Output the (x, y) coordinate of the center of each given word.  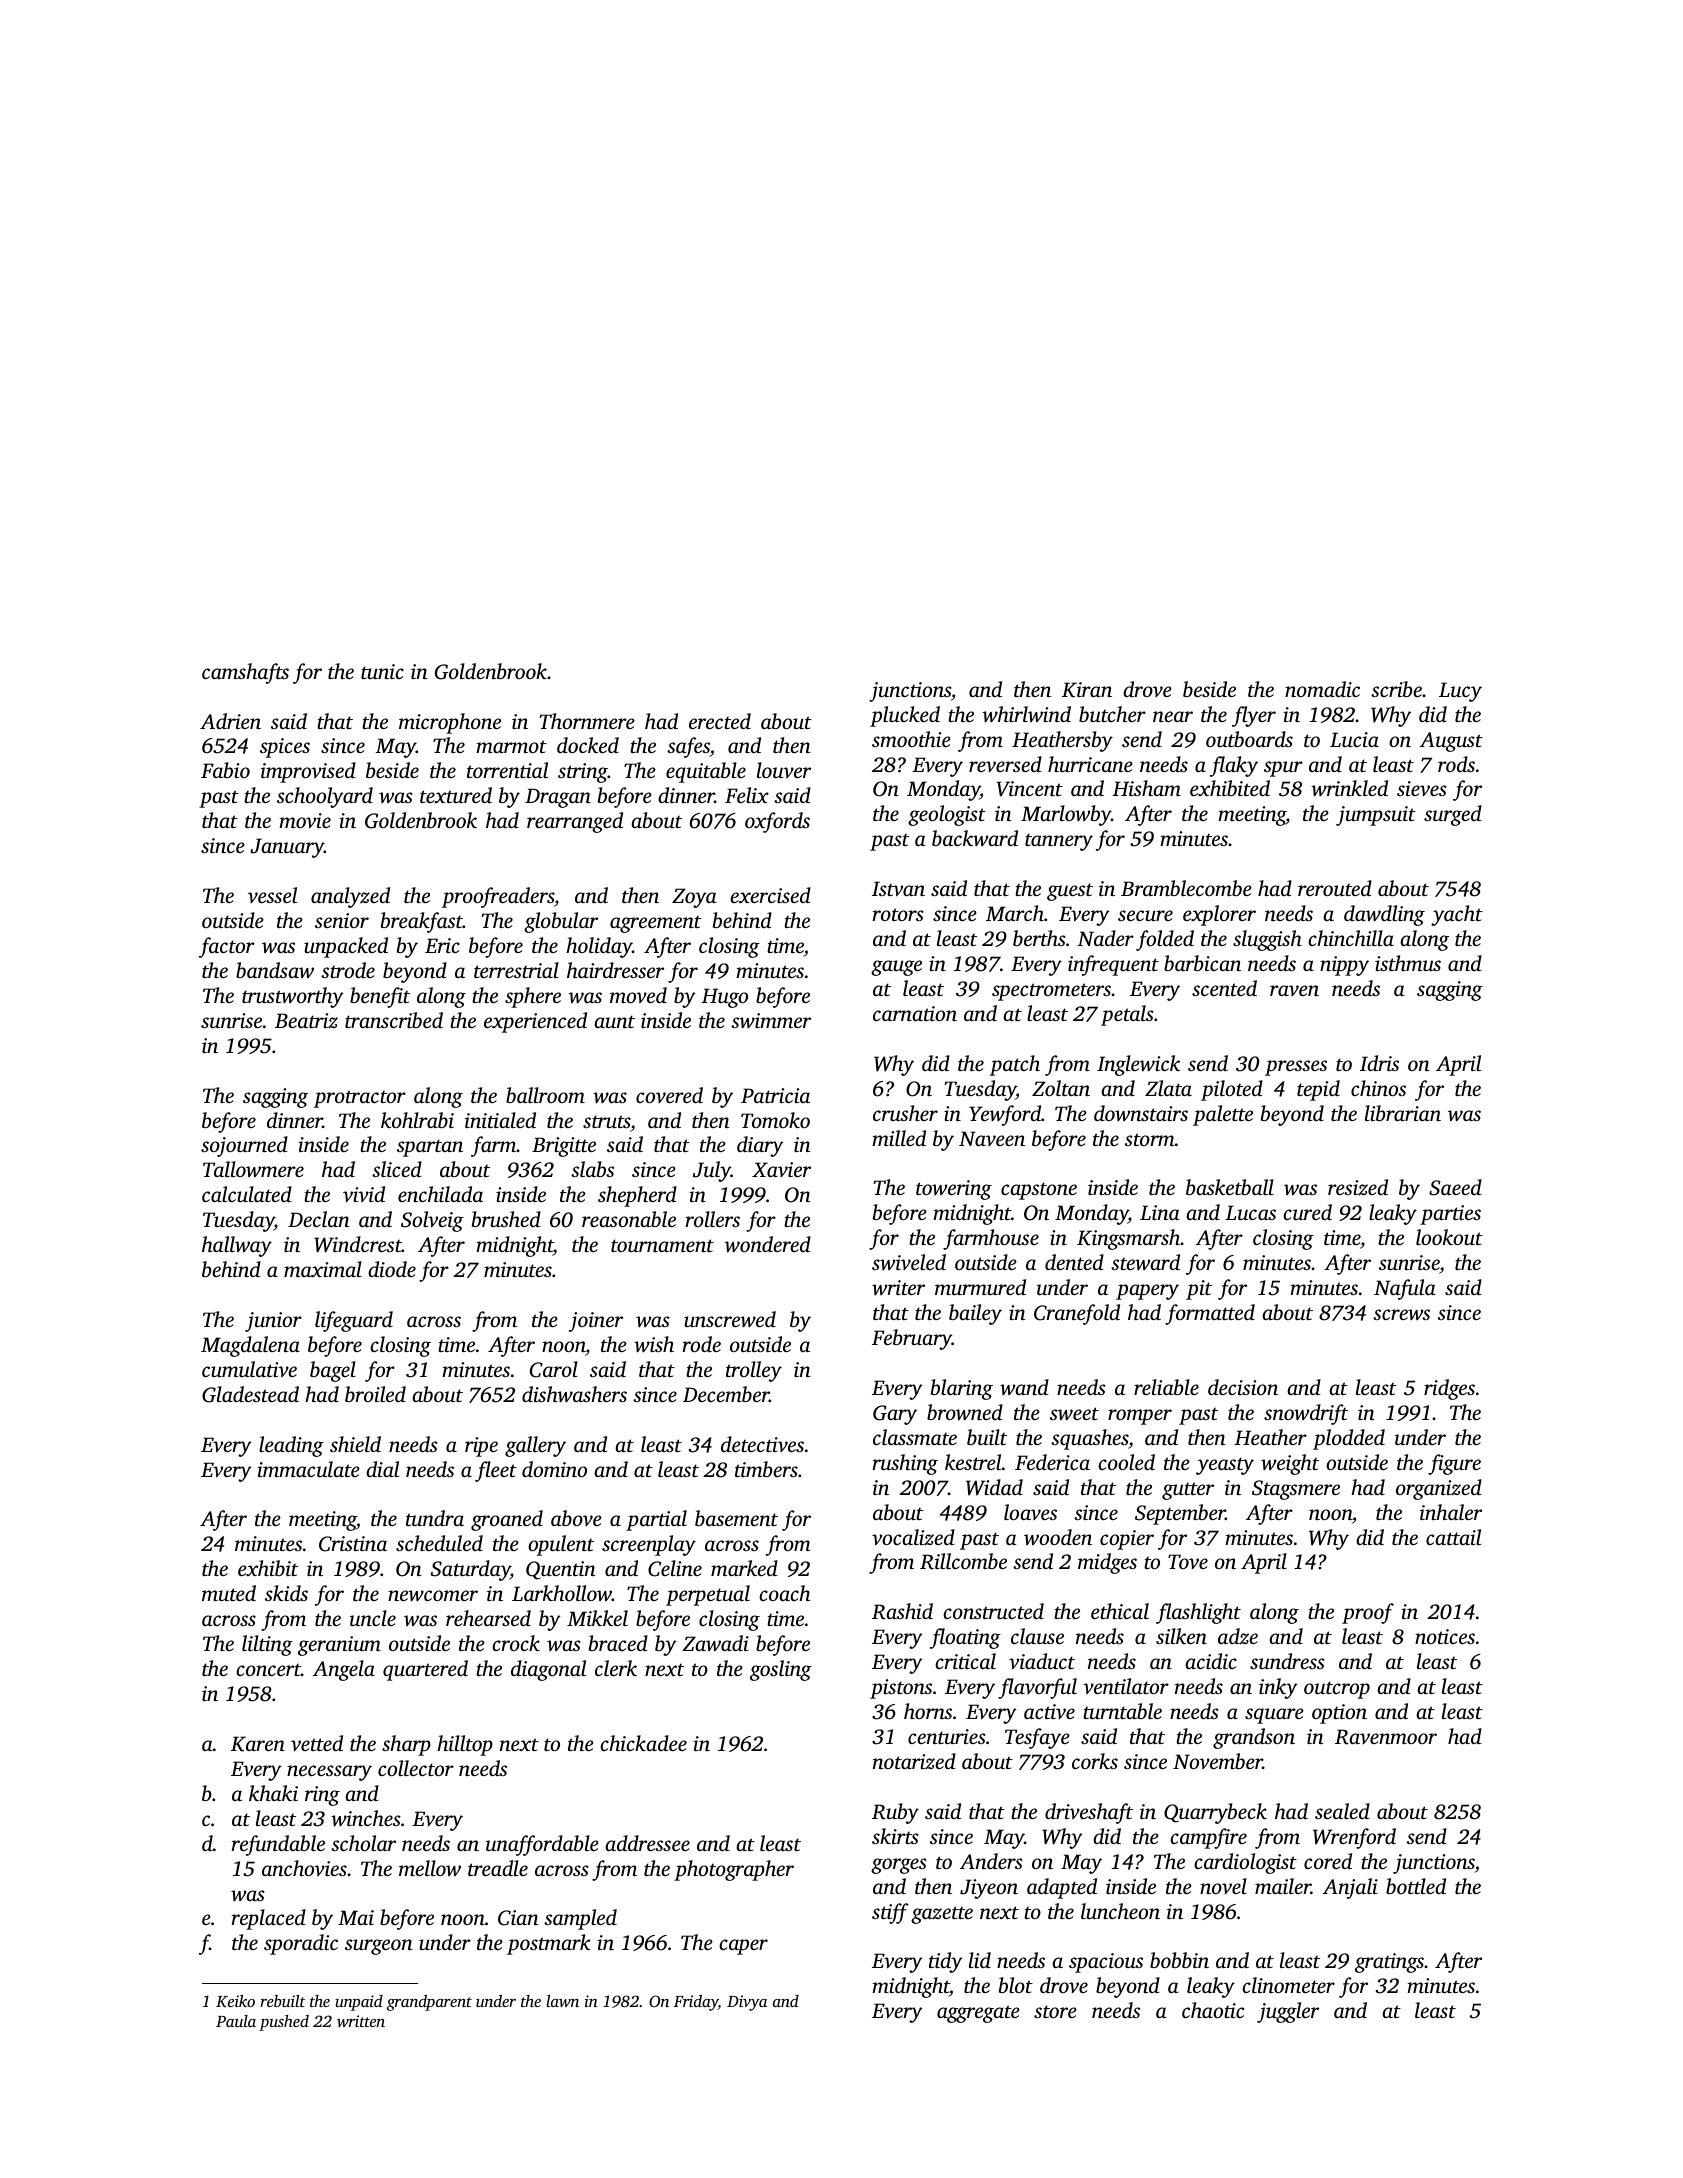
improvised (308, 772)
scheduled (439, 1543)
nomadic (1322, 689)
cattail (1453, 1537)
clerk (616, 1668)
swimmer (771, 1021)
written (361, 2021)
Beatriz (306, 1021)
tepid (1318, 1090)
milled (899, 1138)
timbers (766, 1469)
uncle (373, 1618)
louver (784, 770)
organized (1439, 1489)
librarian (1403, 1113)
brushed (506, 1219)
